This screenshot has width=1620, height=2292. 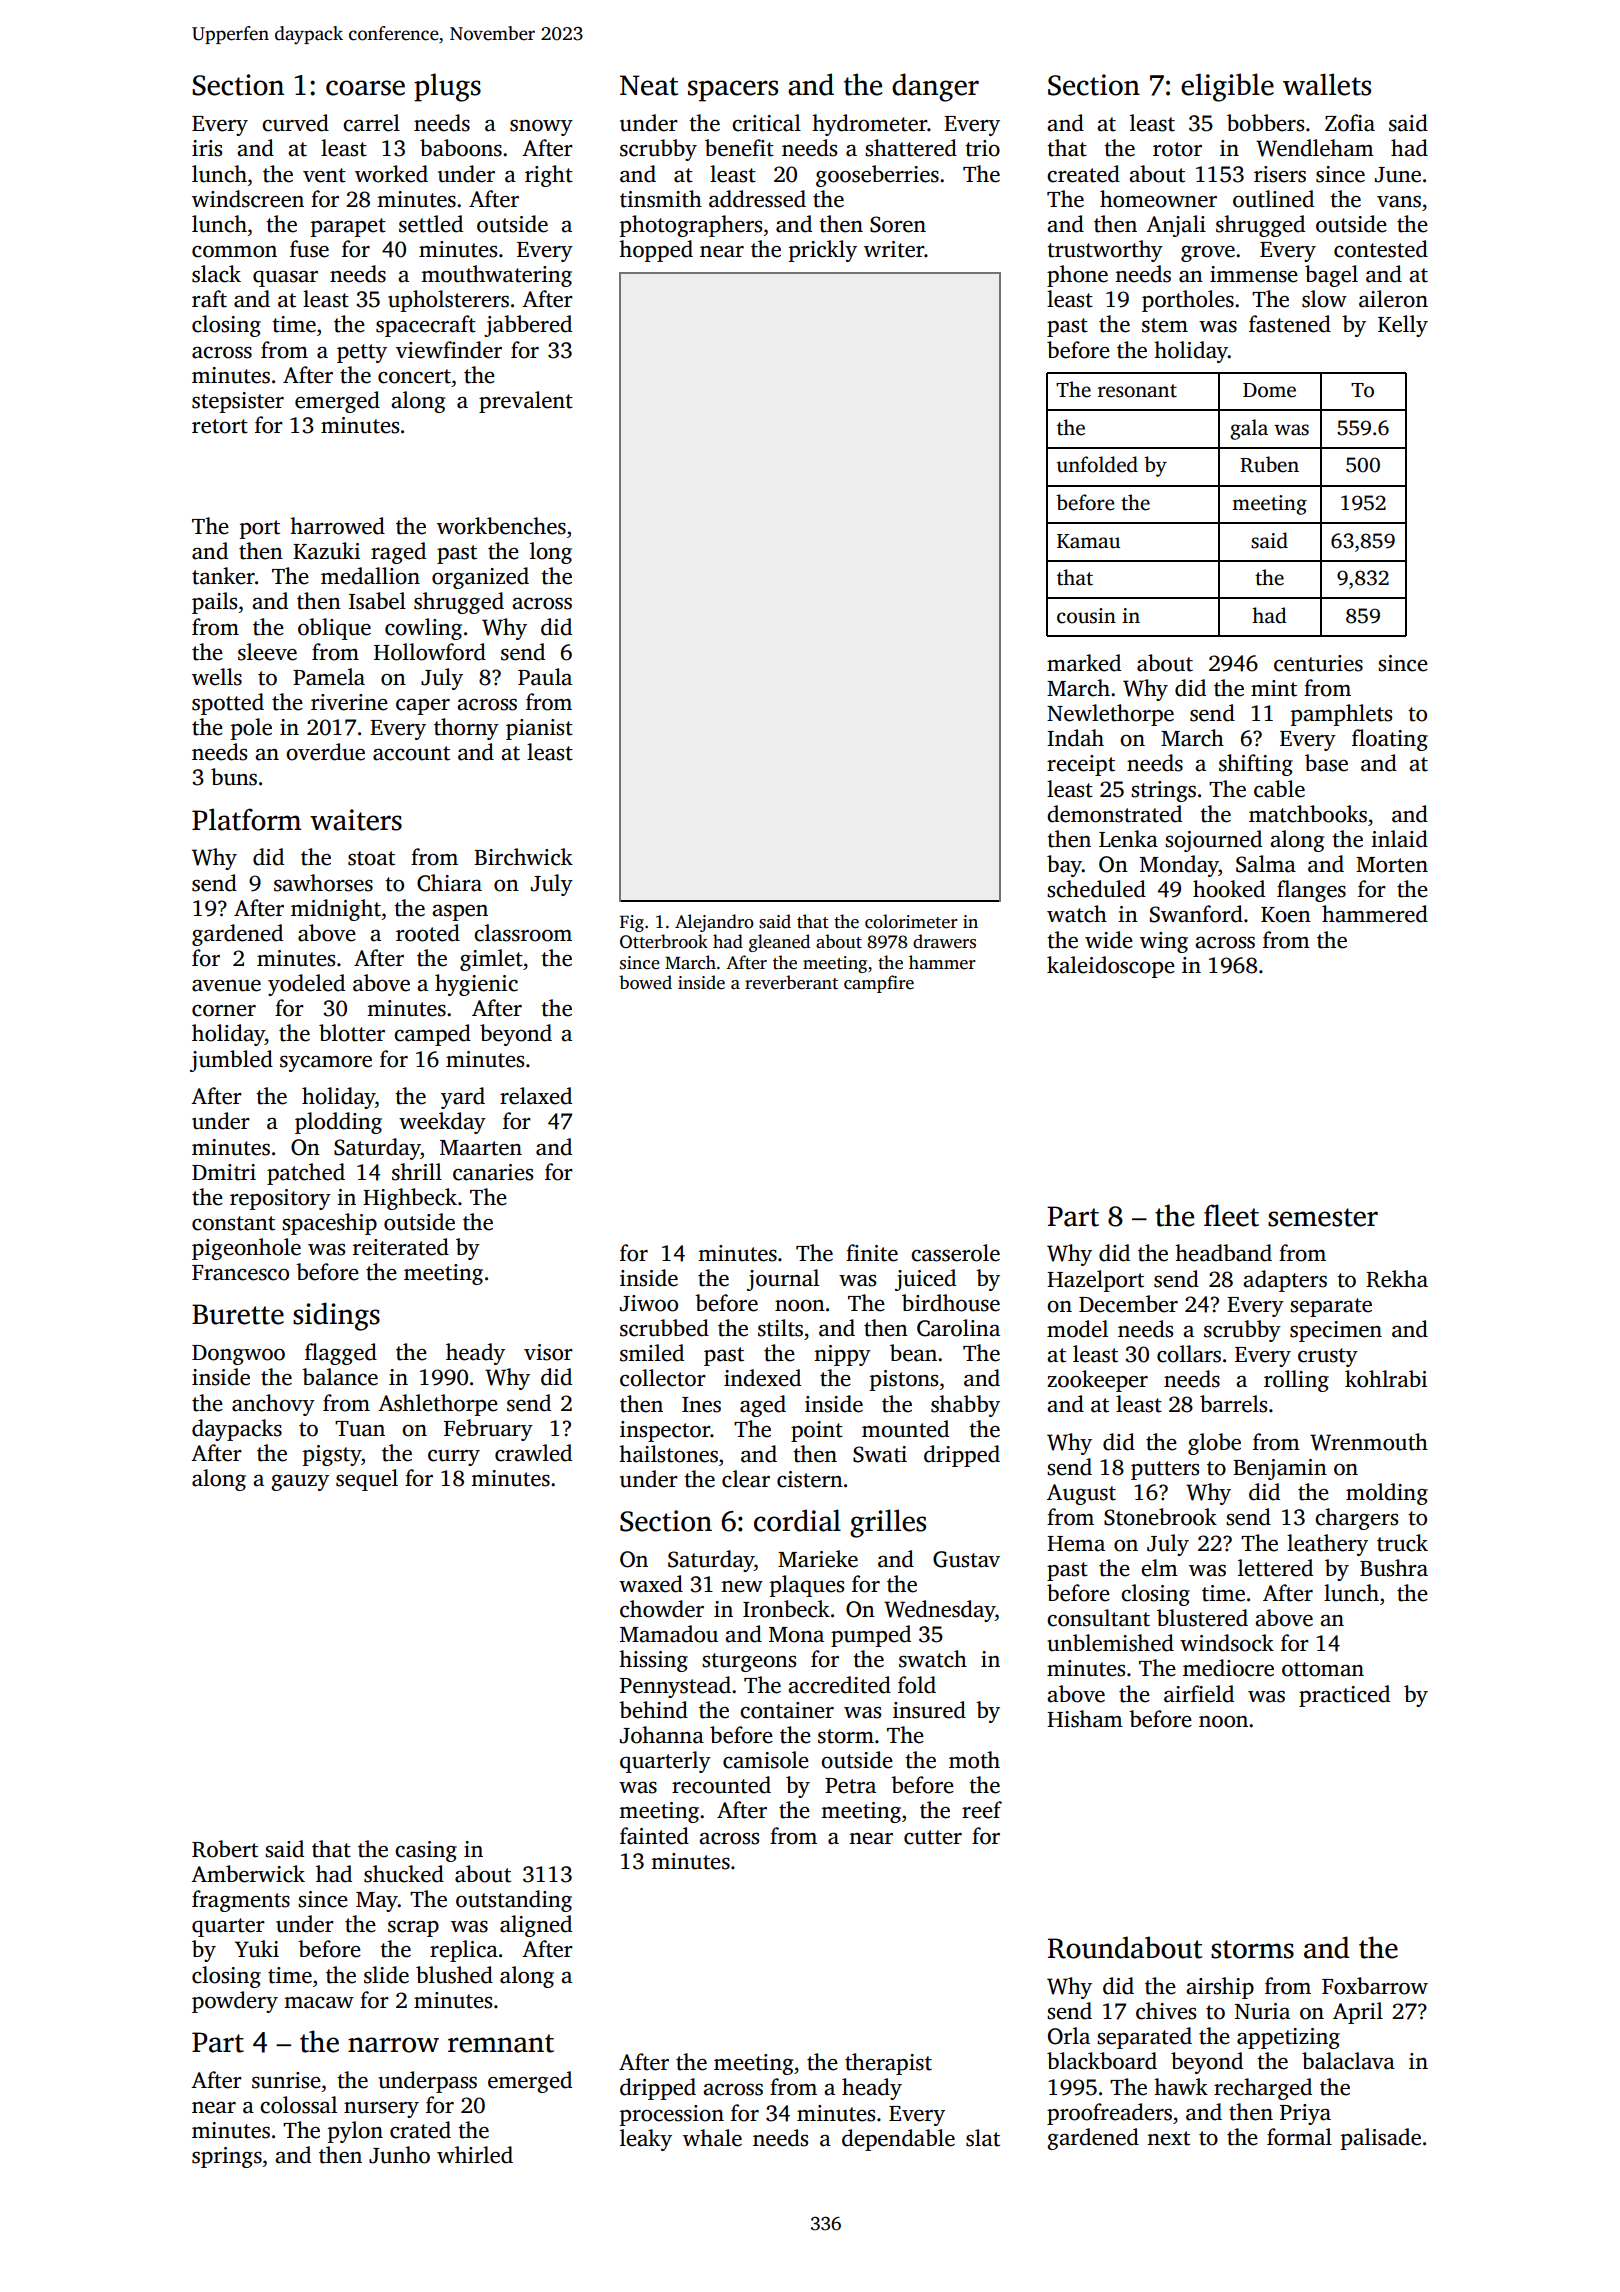 What do you see at coordinates (1387, 1494) in the screenshot?
I see `molding` at bounding box center [1387, 1494].
